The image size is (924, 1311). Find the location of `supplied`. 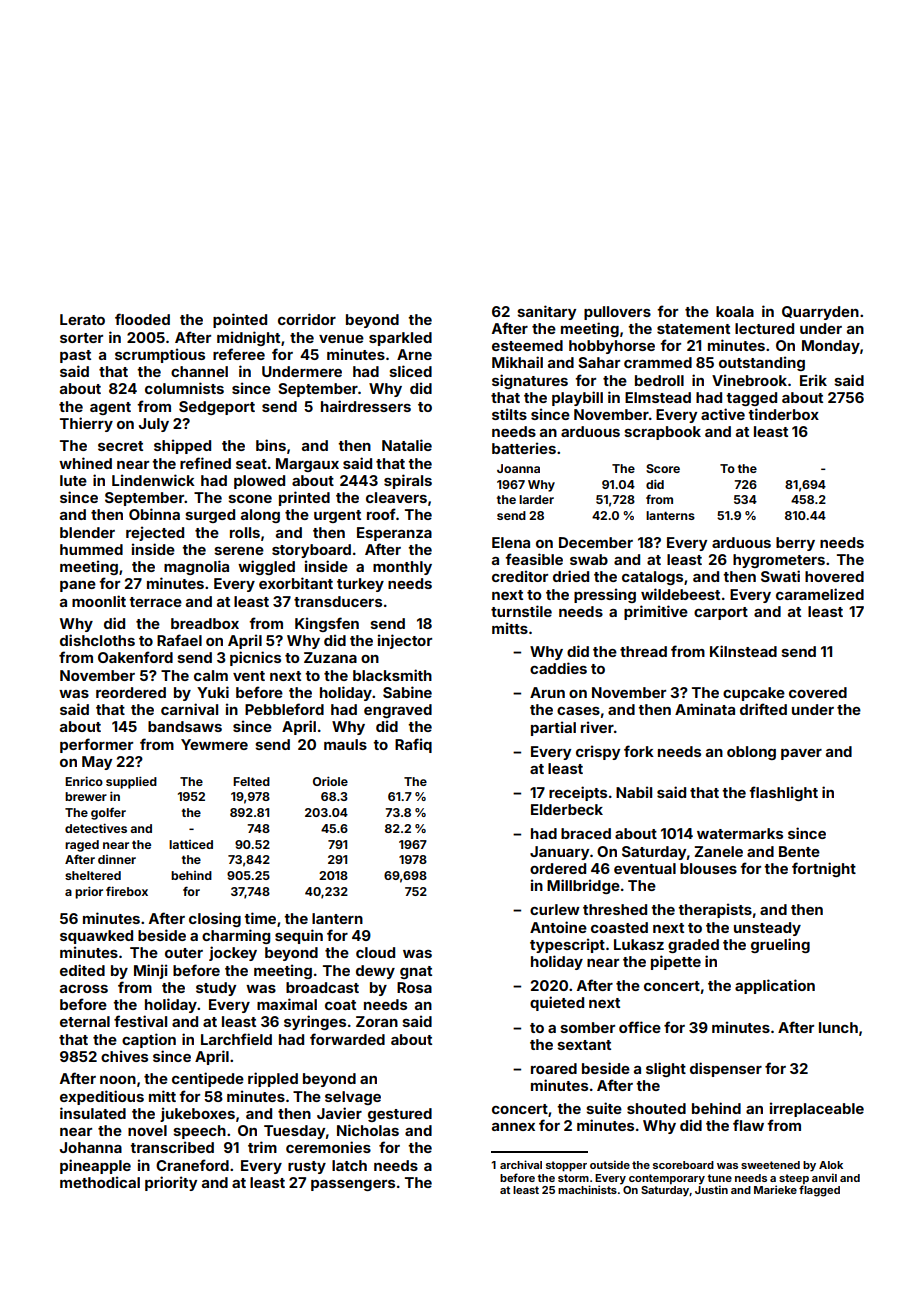

supplied is located at coordinates (131, 782).
